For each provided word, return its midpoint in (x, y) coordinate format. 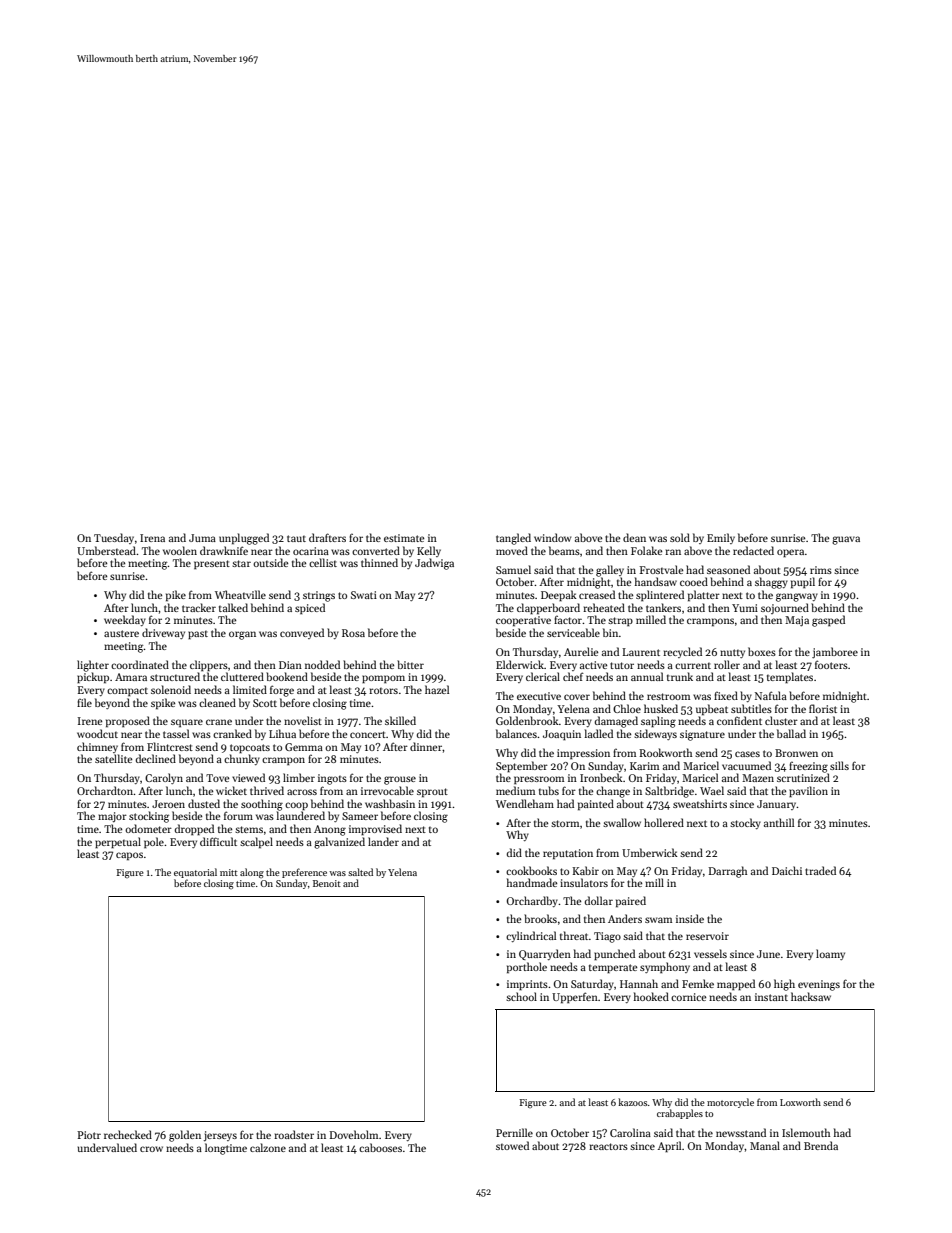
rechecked (128, 1134)
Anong (330, 830)
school (521, 996)
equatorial (195, 873)
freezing (808, 767)
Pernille (514, 1132)
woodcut (97, 733)
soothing (262, 805)
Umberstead (106, 550)
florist (823, 708)
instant (771, 997)
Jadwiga (434, 564)
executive (539, 696)
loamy (830, 954)
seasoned (728, 569)
